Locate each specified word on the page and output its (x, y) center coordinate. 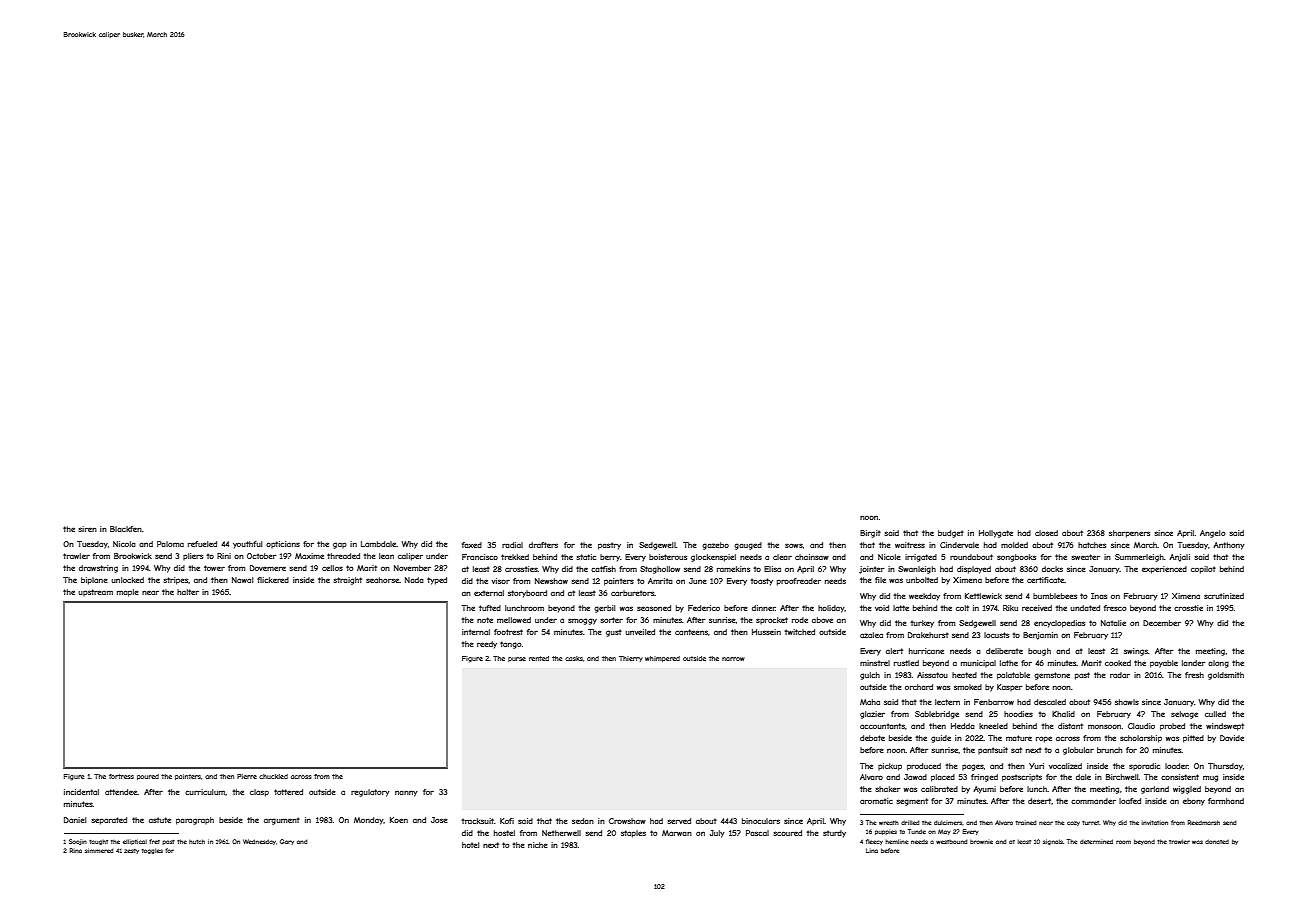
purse (517, 659)
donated (1217, 841)
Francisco (480, 557)
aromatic (876, 801)
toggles (152, 851)
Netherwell (561, 833)
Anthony (1229, 546)
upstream (95, 593)
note (485, 620)
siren (88, 529)
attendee (121, 792)
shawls (1127, 702)
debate (872, 738)
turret (1091, 822)
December (1162, 623)
